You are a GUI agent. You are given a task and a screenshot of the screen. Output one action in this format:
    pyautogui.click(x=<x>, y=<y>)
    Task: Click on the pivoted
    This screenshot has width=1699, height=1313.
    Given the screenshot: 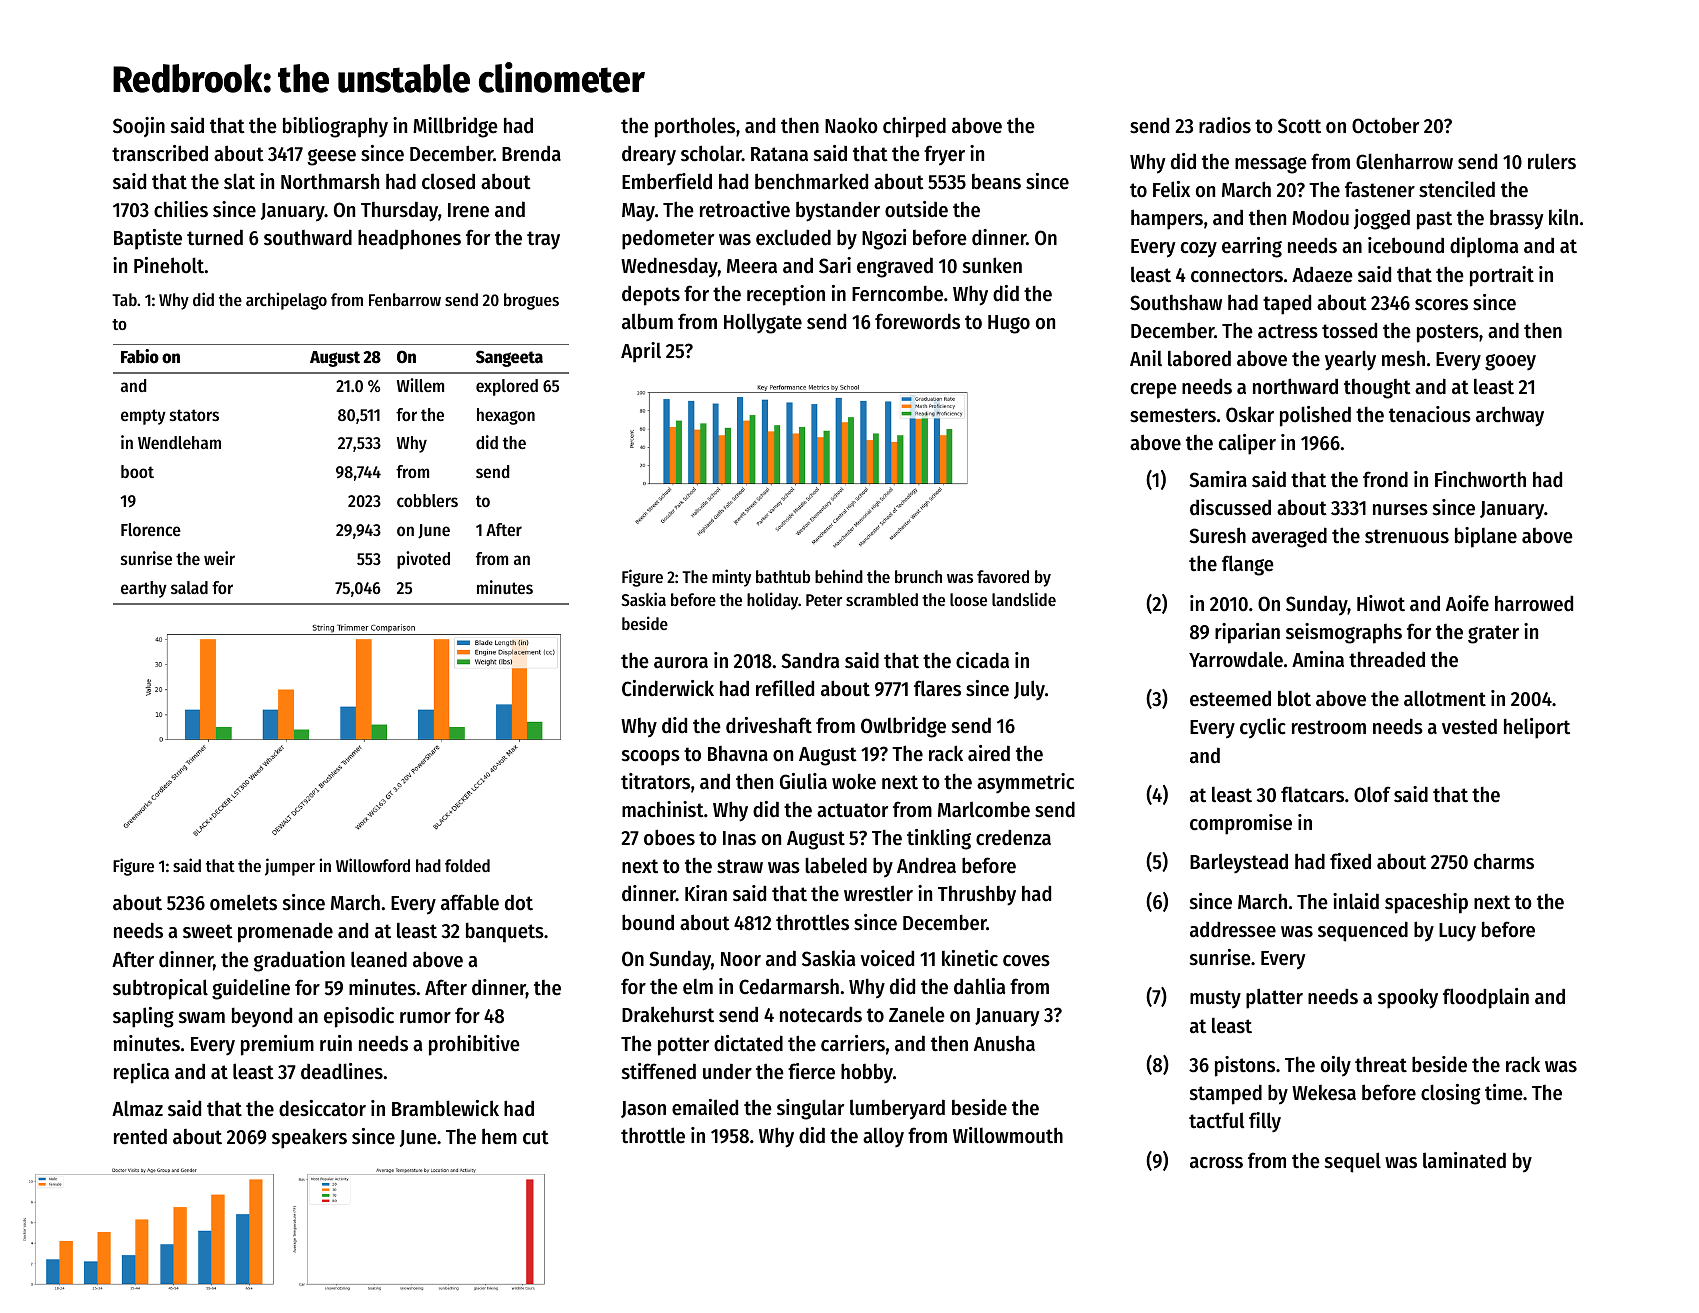 What is the action you would take?
    pyautogui.click(x=423, y=560)
